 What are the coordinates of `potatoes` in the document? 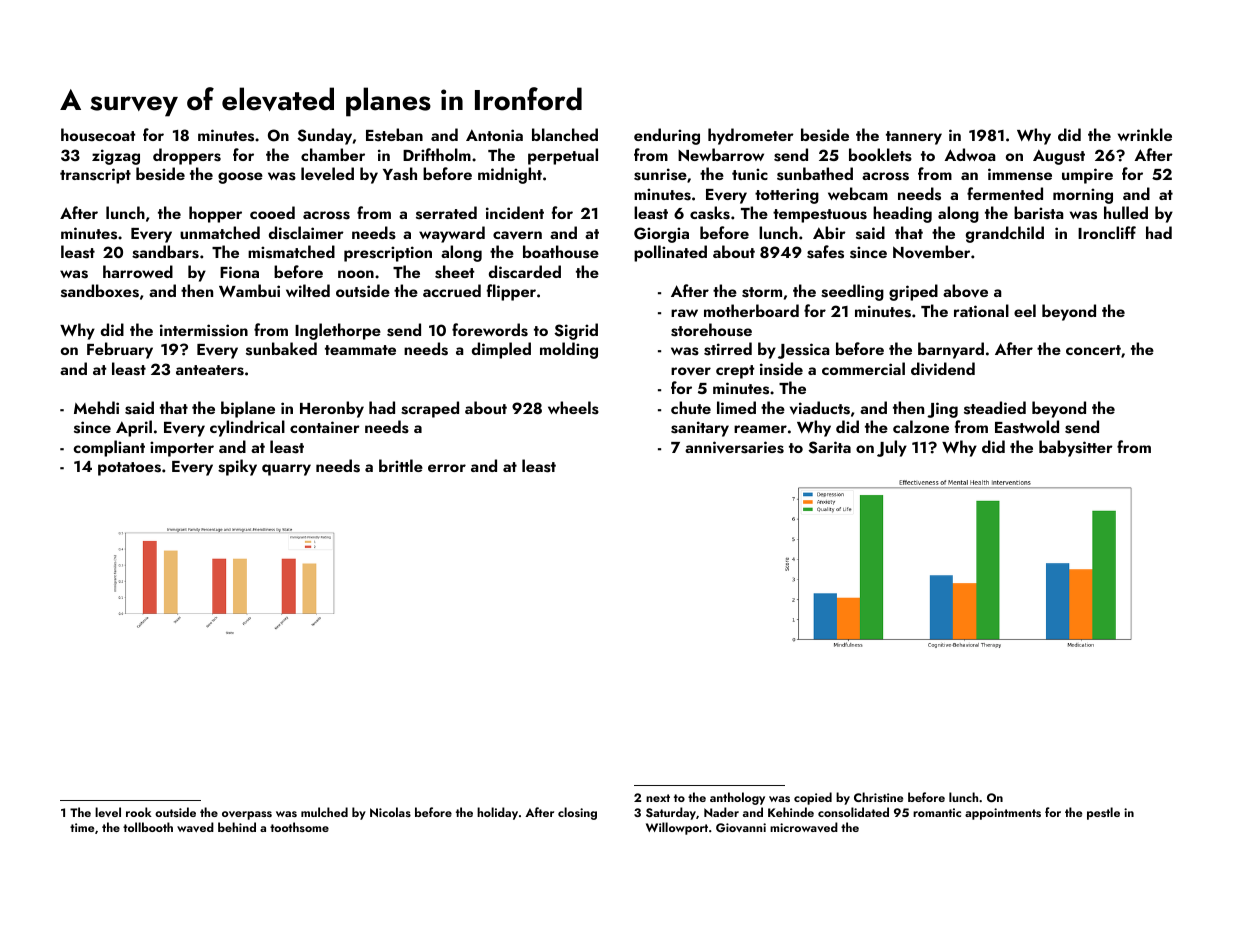 It's located at (129, 469).
